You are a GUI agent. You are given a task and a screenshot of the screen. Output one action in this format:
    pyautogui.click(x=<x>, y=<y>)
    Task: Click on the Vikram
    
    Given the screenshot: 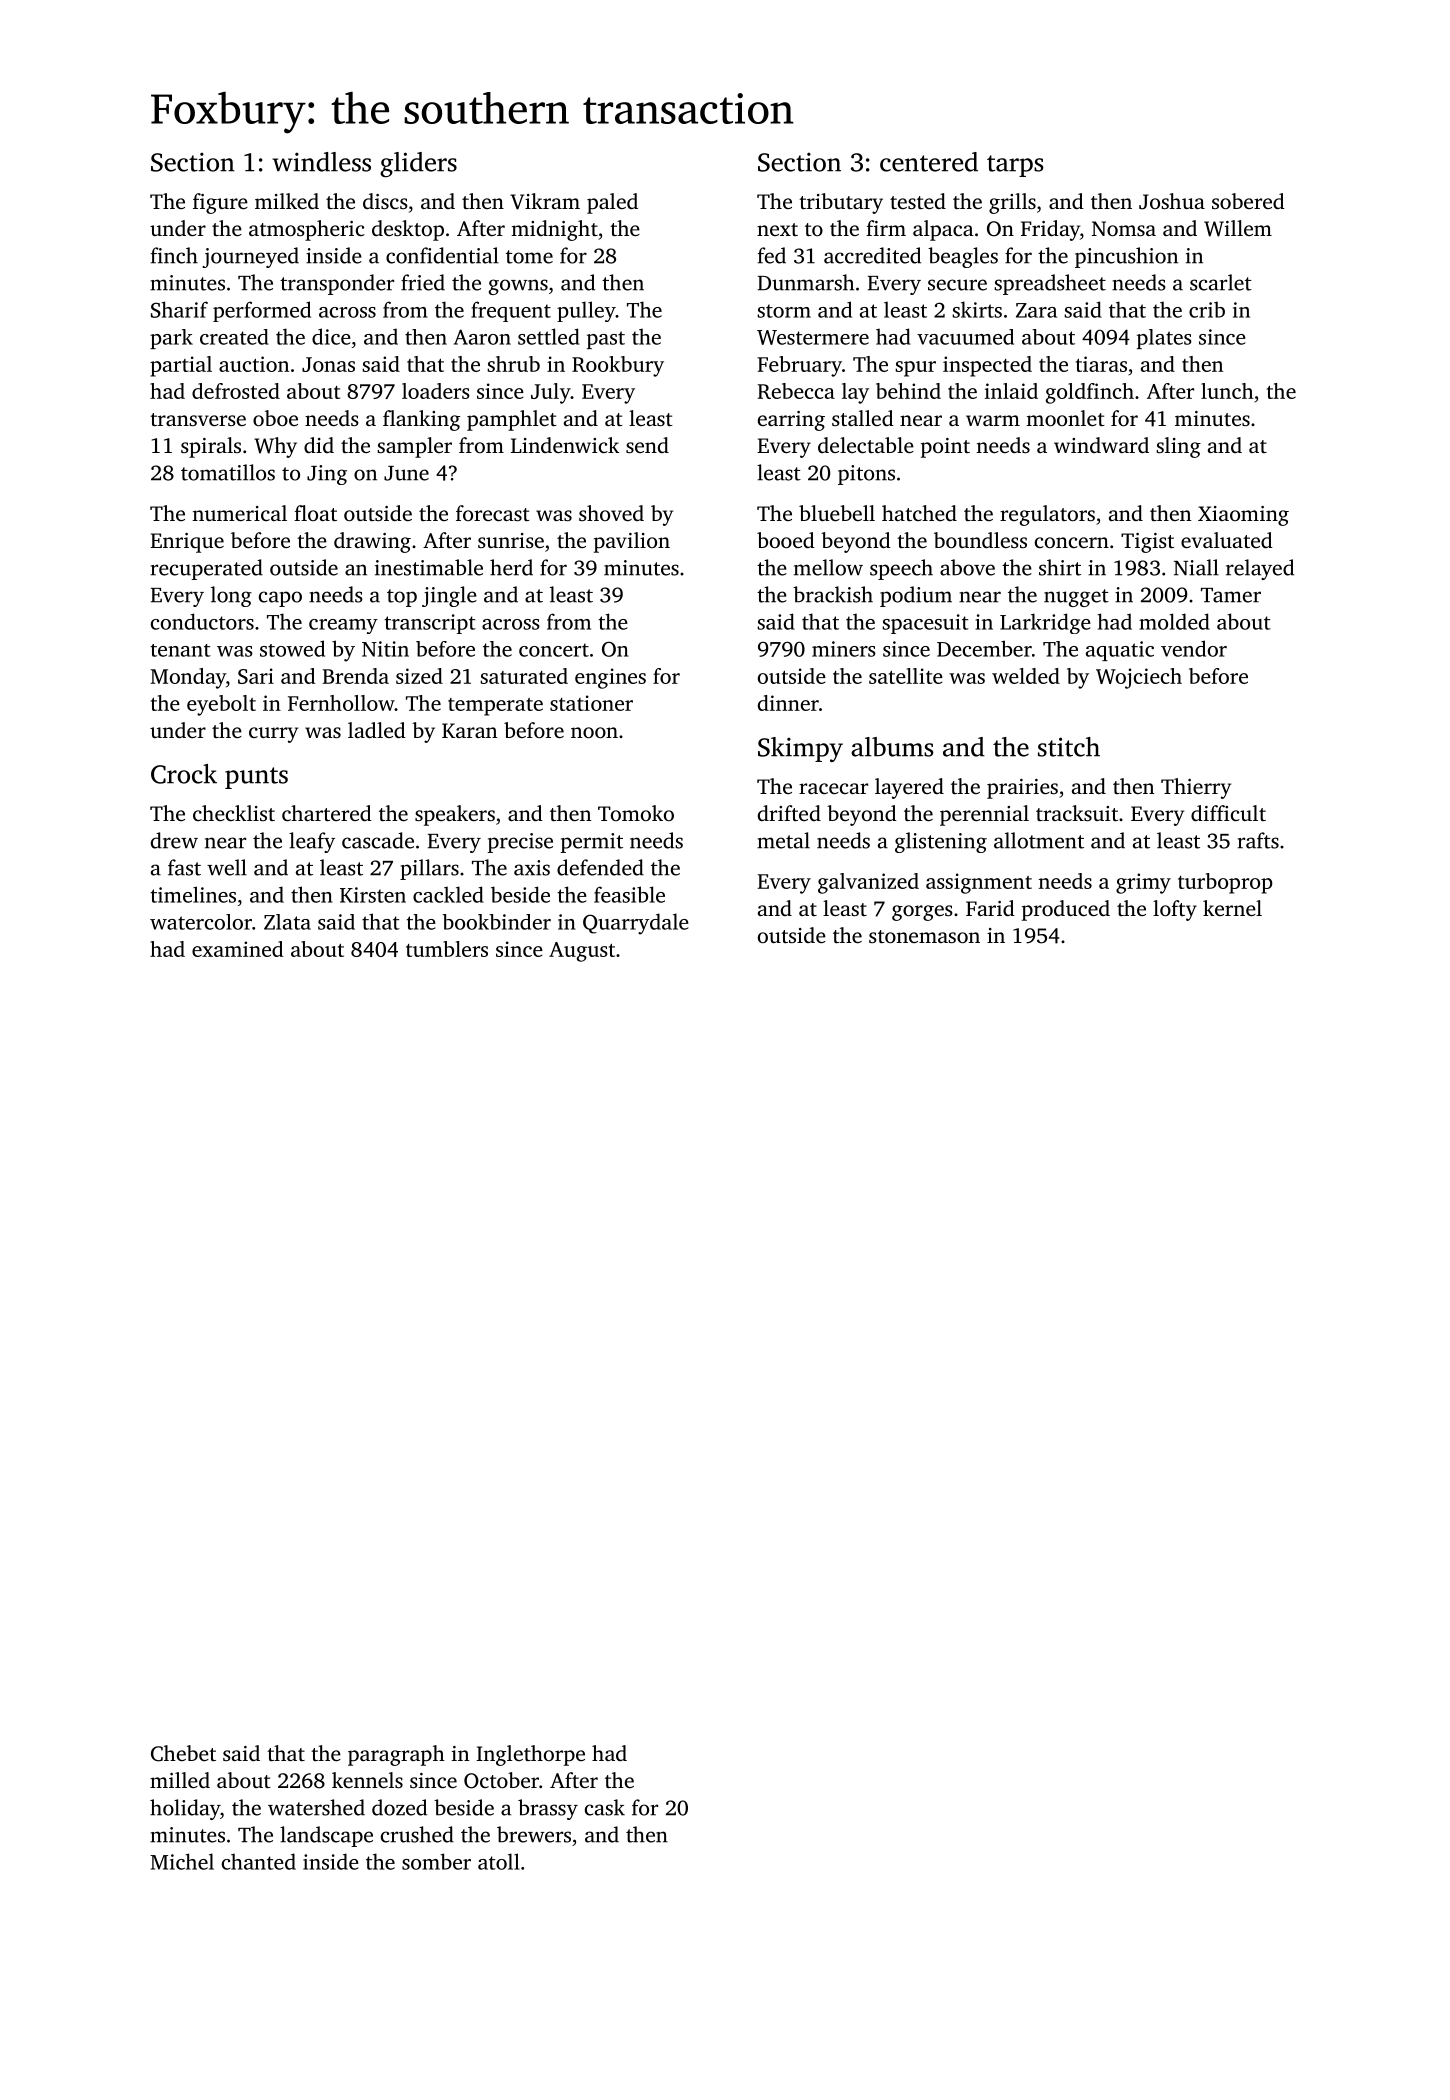 What is the action you would take?
    pyautogui.click(x=545, y=201)
